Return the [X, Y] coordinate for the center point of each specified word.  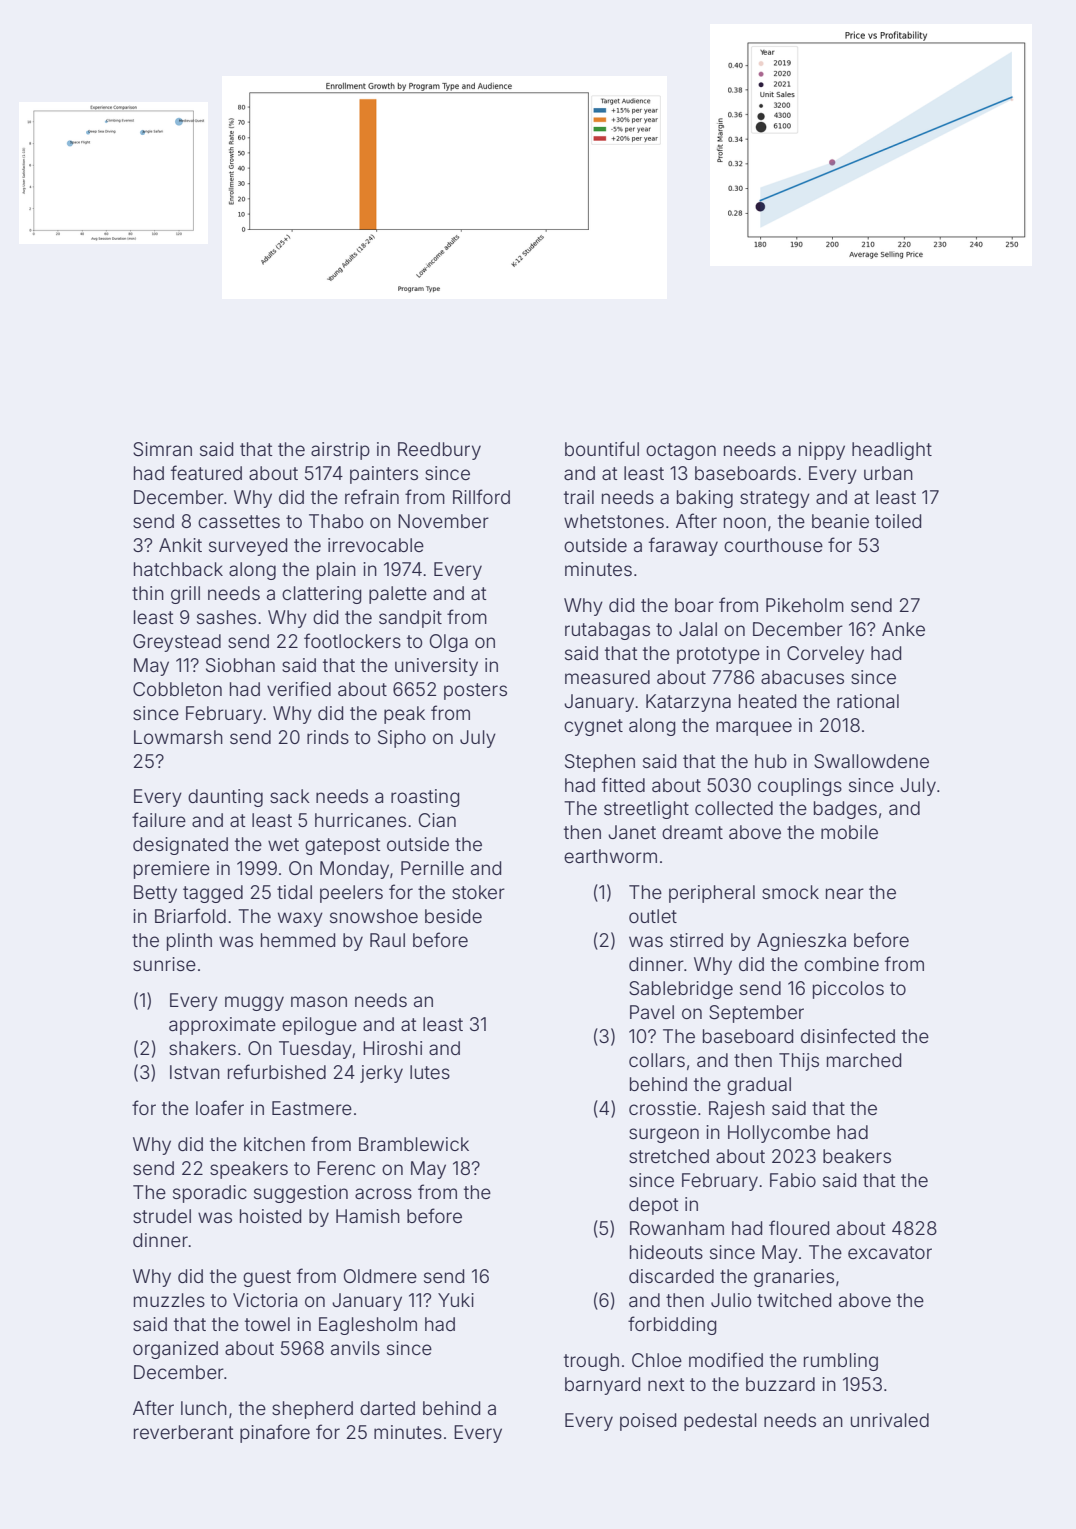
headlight [892, 451]
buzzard [780, 1384]
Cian [437, 820]
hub [771, 761]
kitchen [274, 1144]
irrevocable [376, 545]
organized [175, 1350]
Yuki [456, 1300]
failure [159, 819]
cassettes [239, 521]
